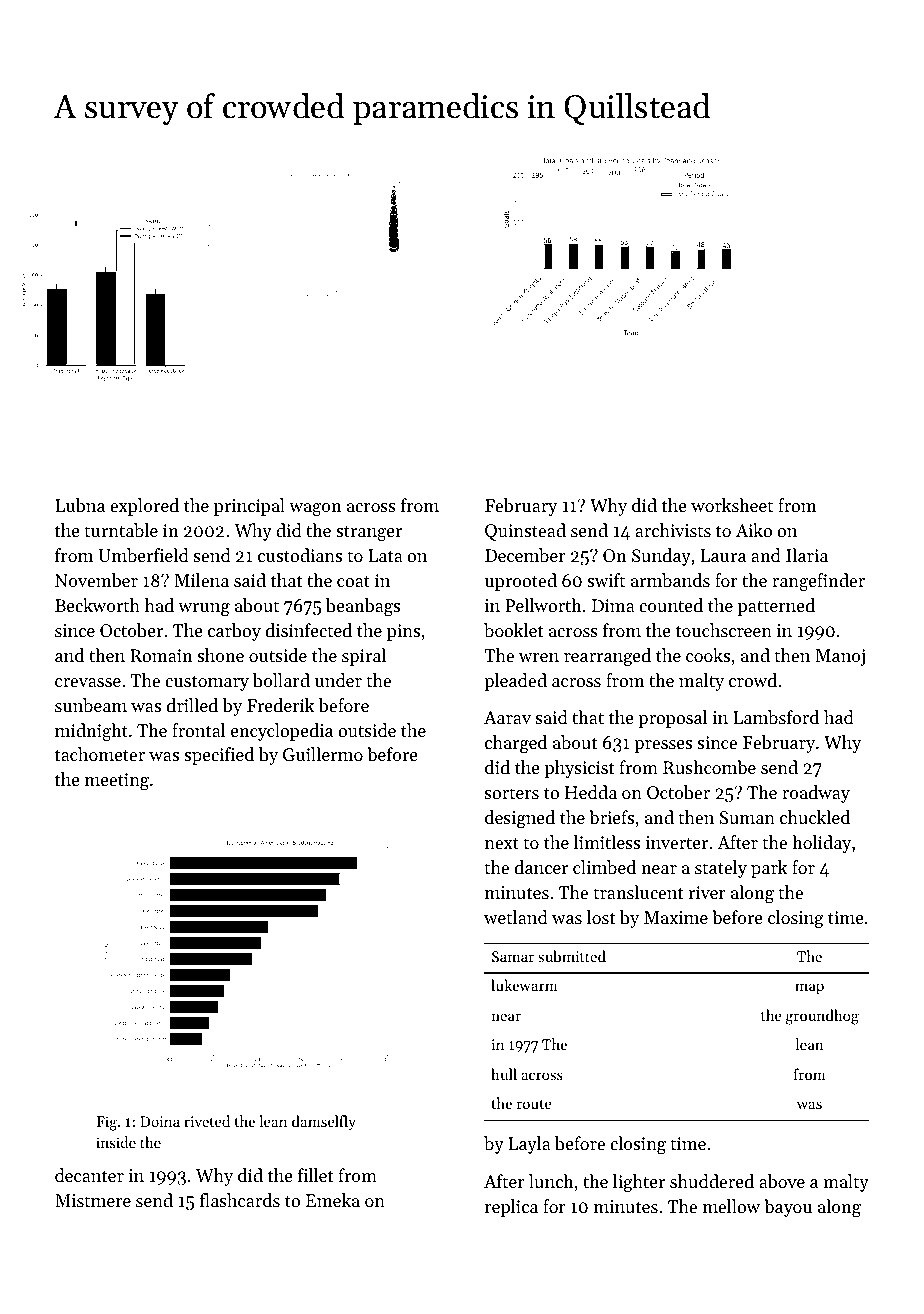 The height and width of the image is (1314, 924). I want to click on fillet, so click(316, 1175).
